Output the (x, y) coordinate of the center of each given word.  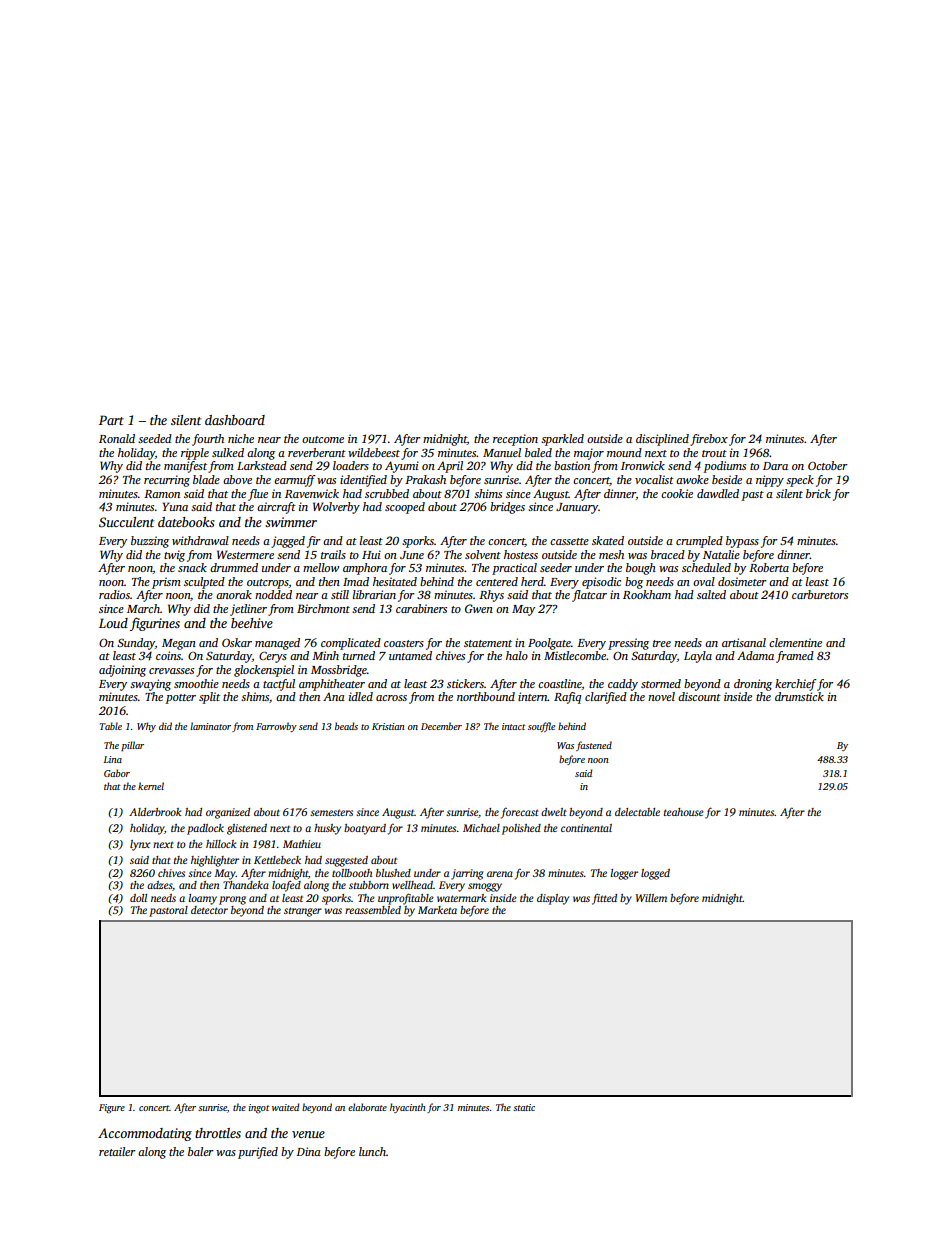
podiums (724, 467)
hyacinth (407, 1108)
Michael (481, 828)
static (524, 1107)
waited (285, 1107)
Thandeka (246, 885)
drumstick (799, 696)
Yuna (175, 506)
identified (363, 481)
